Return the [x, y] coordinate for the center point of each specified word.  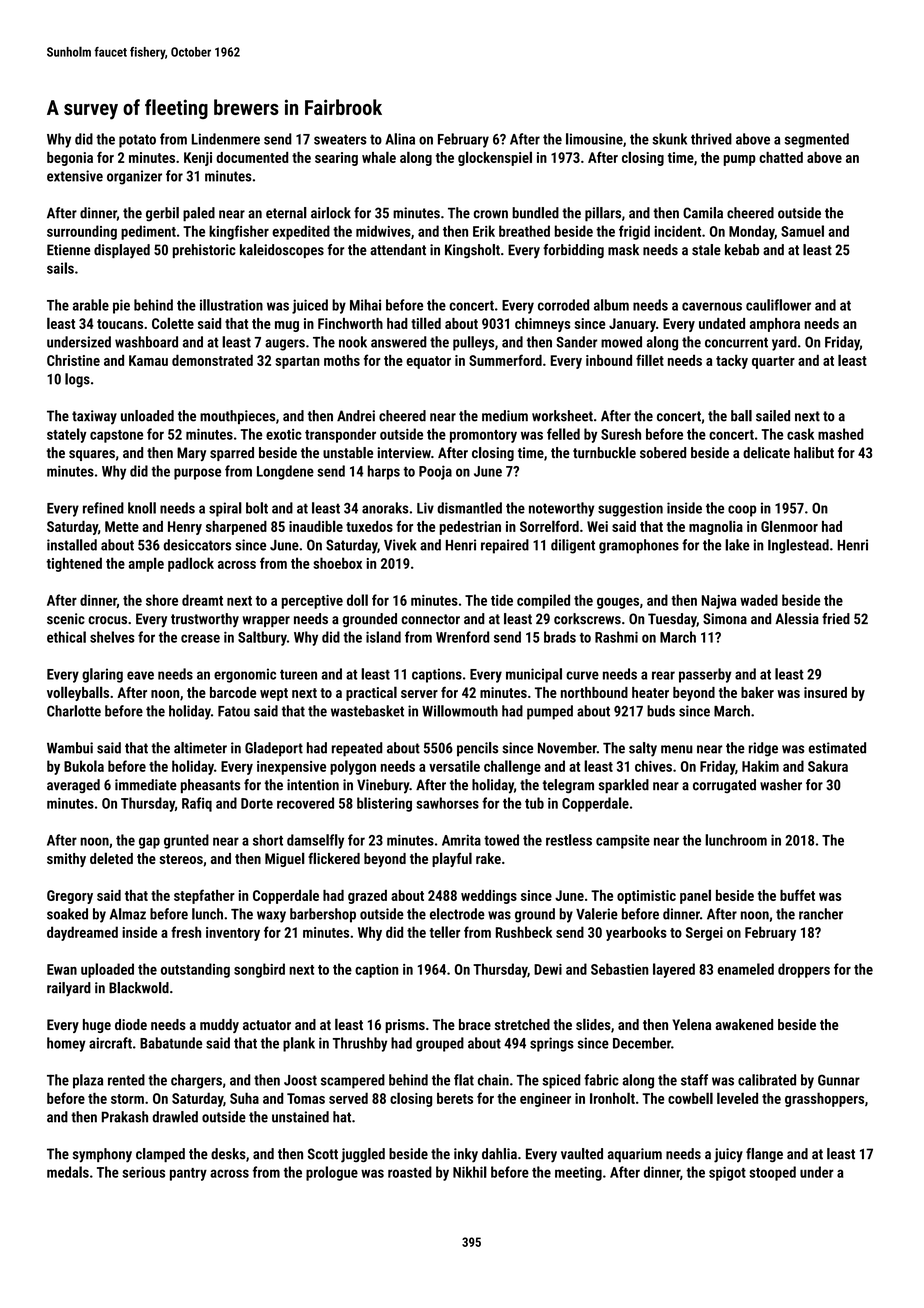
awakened [744, 1024]
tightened [74, 564]
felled [563, 434]
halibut [814, 453]
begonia [70, 159]
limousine [594, 139]
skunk [669, 139]
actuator [267, 1025]
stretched [522, 1024]
